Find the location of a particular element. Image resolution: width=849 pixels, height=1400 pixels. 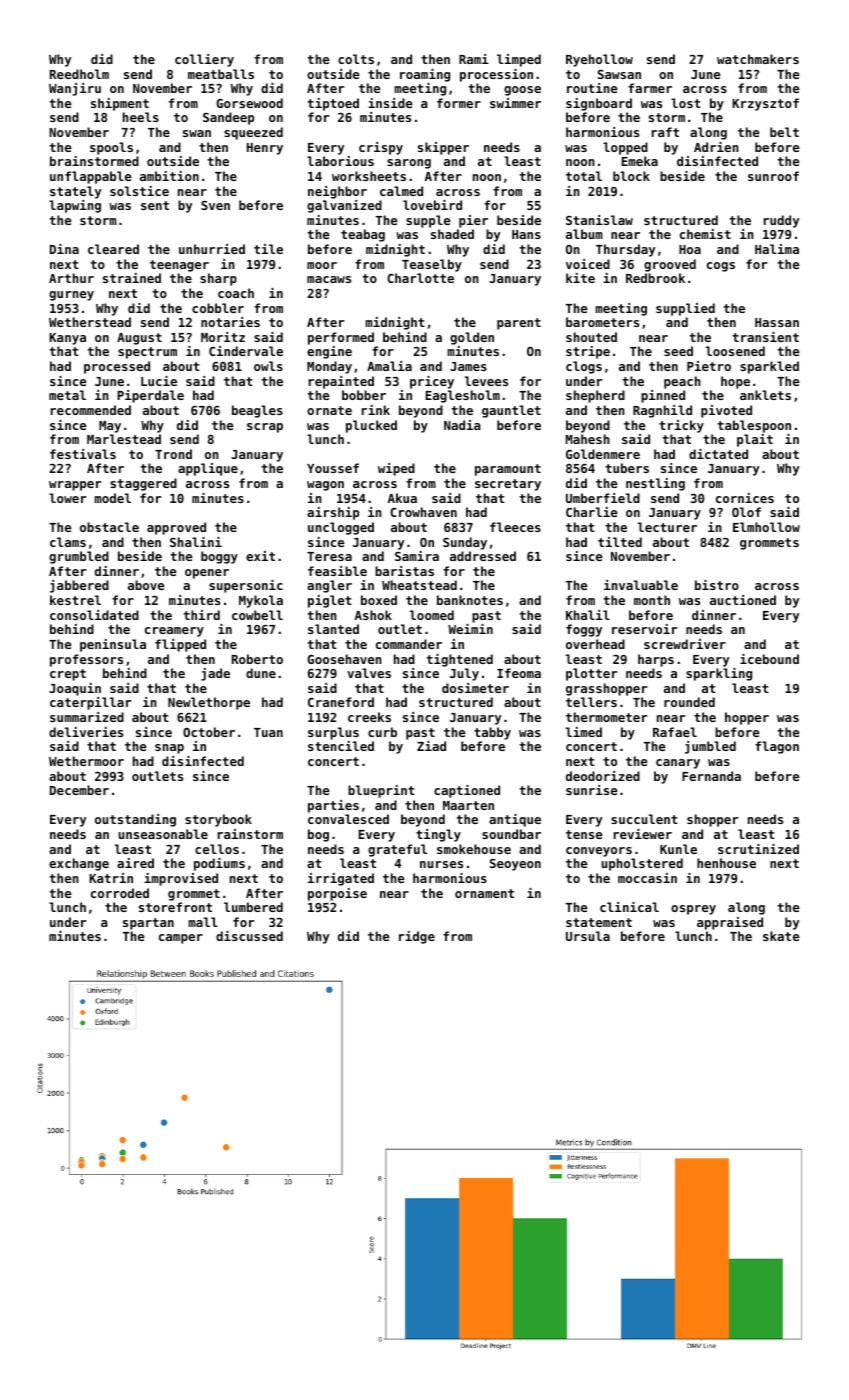

barometers is located at coordinates (602, 322).
